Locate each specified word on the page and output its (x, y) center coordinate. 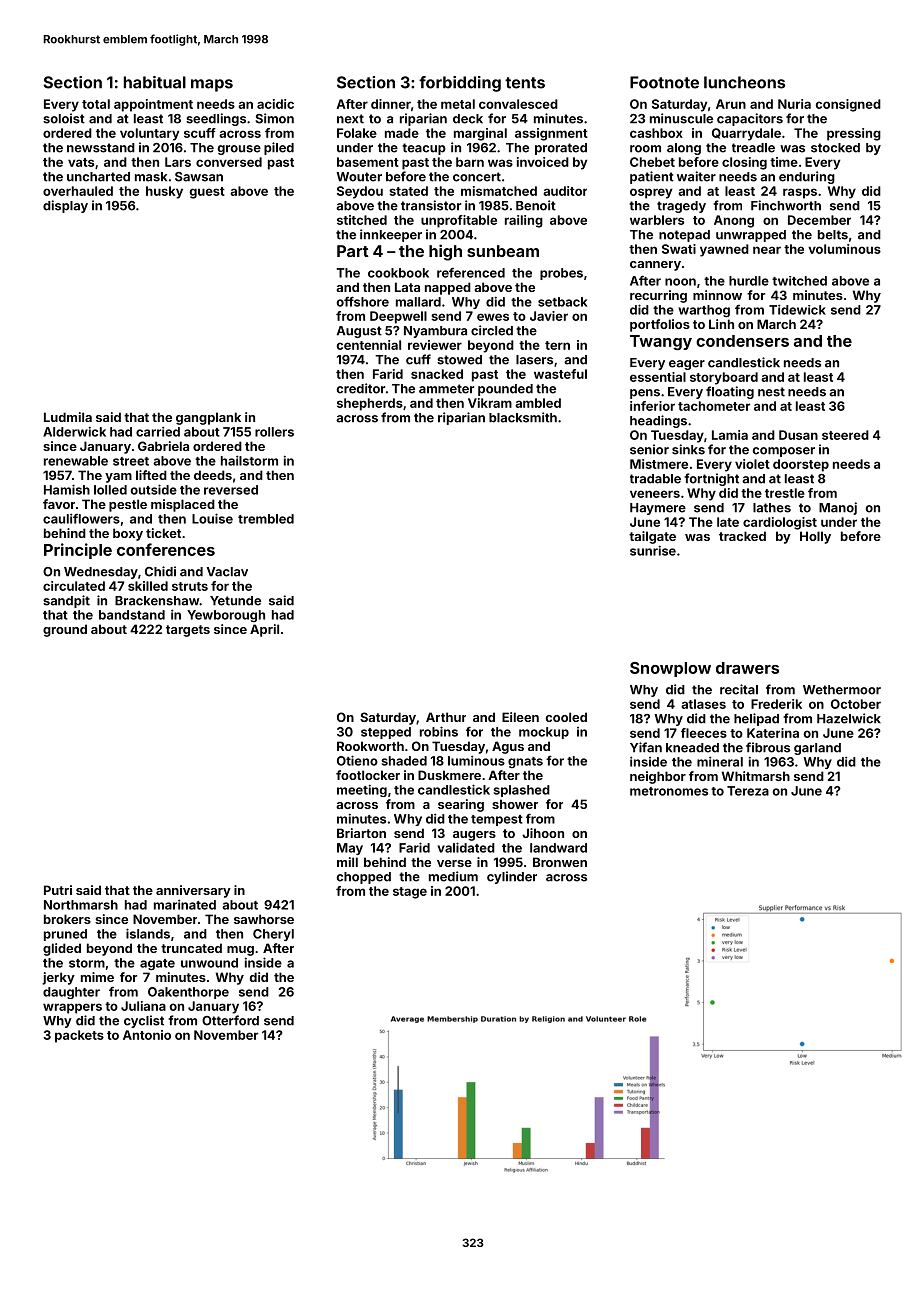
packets (79, 1036)
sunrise (653, 550)
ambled (538, 403)
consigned (848, 105)
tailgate (652, 537)
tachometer (714, 406)
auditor (565, 191)
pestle (128, 505)
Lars (178, 162)
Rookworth (370, 746)
